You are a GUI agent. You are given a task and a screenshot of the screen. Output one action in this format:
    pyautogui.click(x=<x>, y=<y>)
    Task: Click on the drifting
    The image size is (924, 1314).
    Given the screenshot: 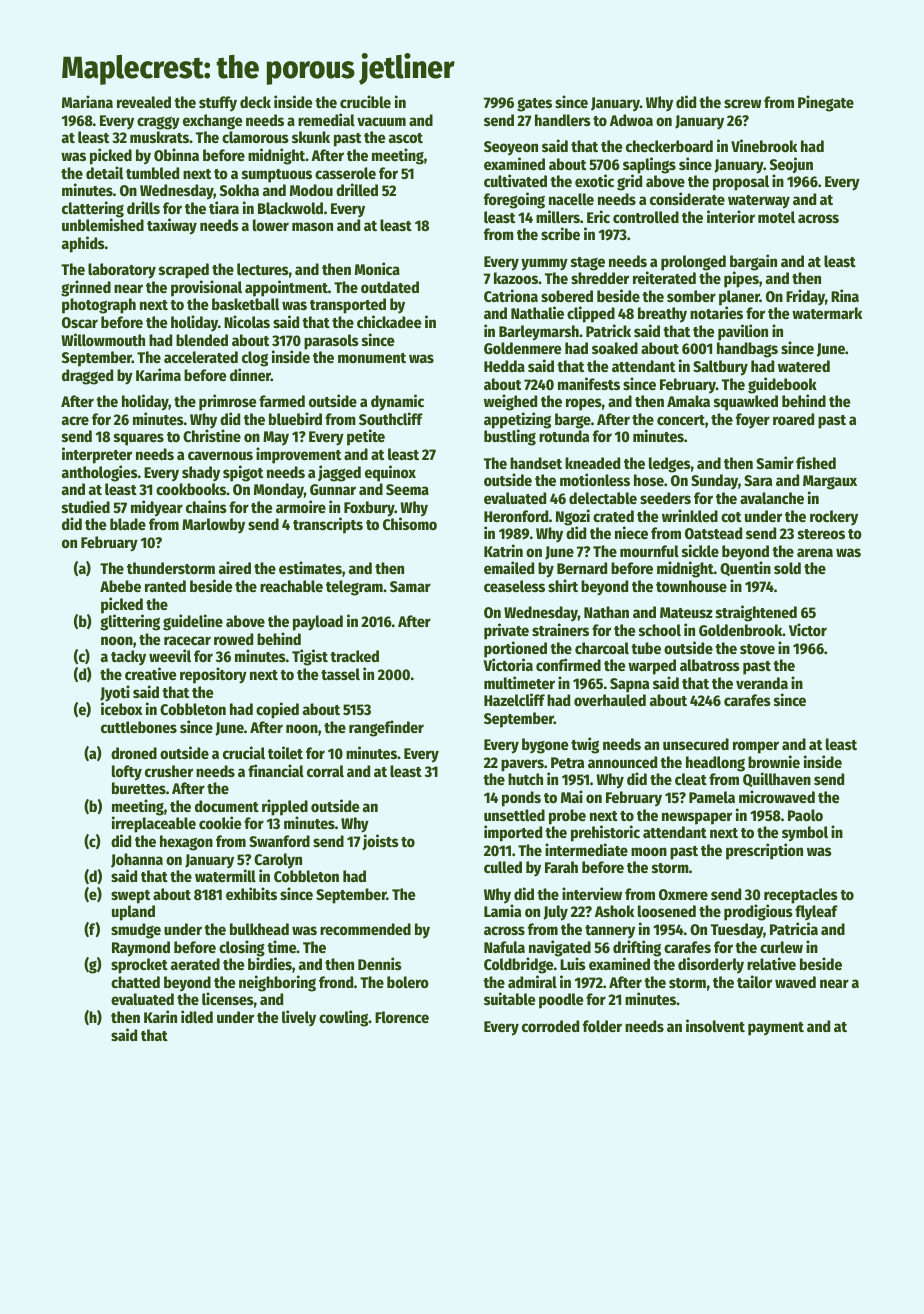 What is the action you would take?
    pyautogui.click(x=637, y=948)
